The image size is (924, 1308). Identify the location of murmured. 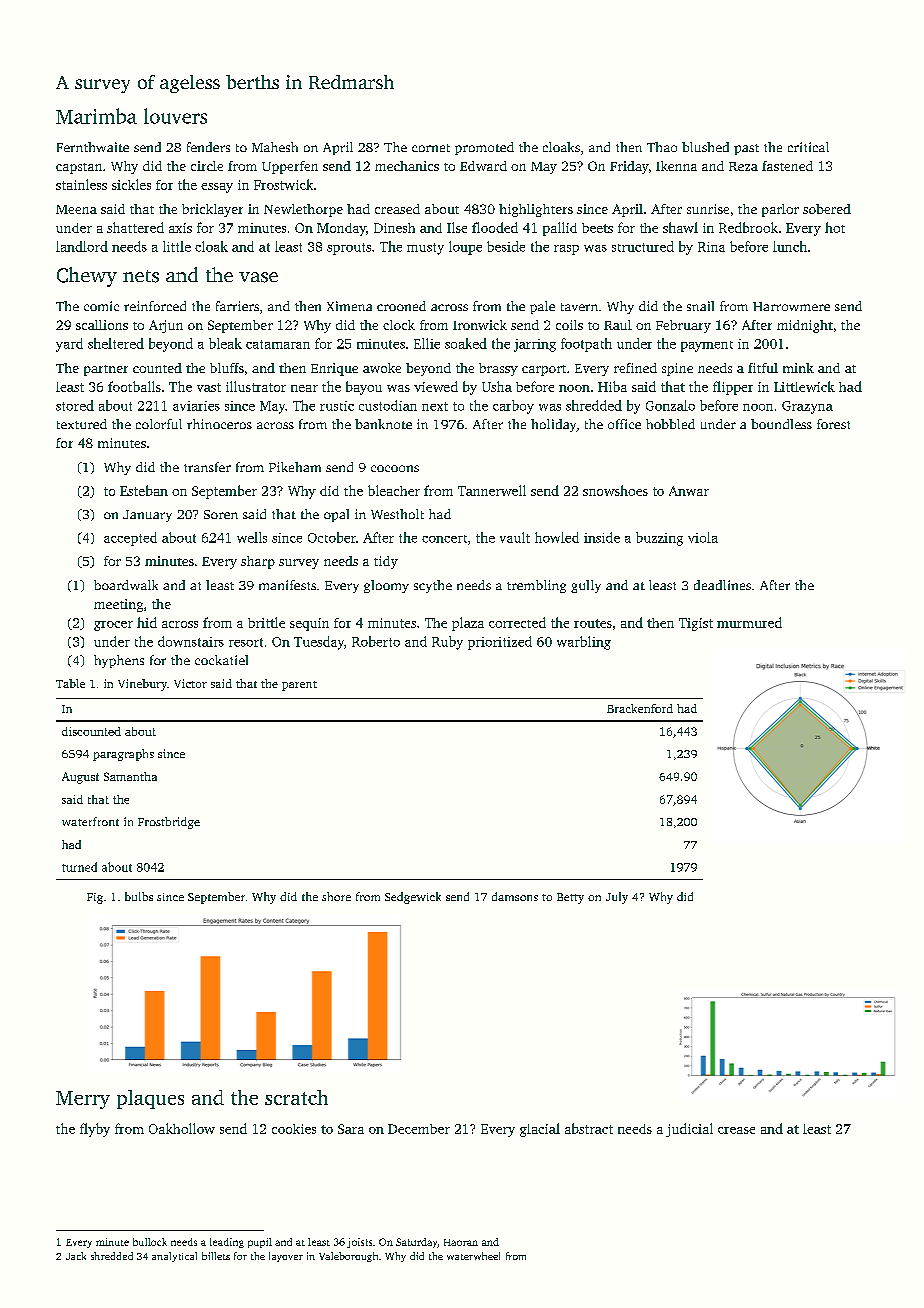
(749, 622).
